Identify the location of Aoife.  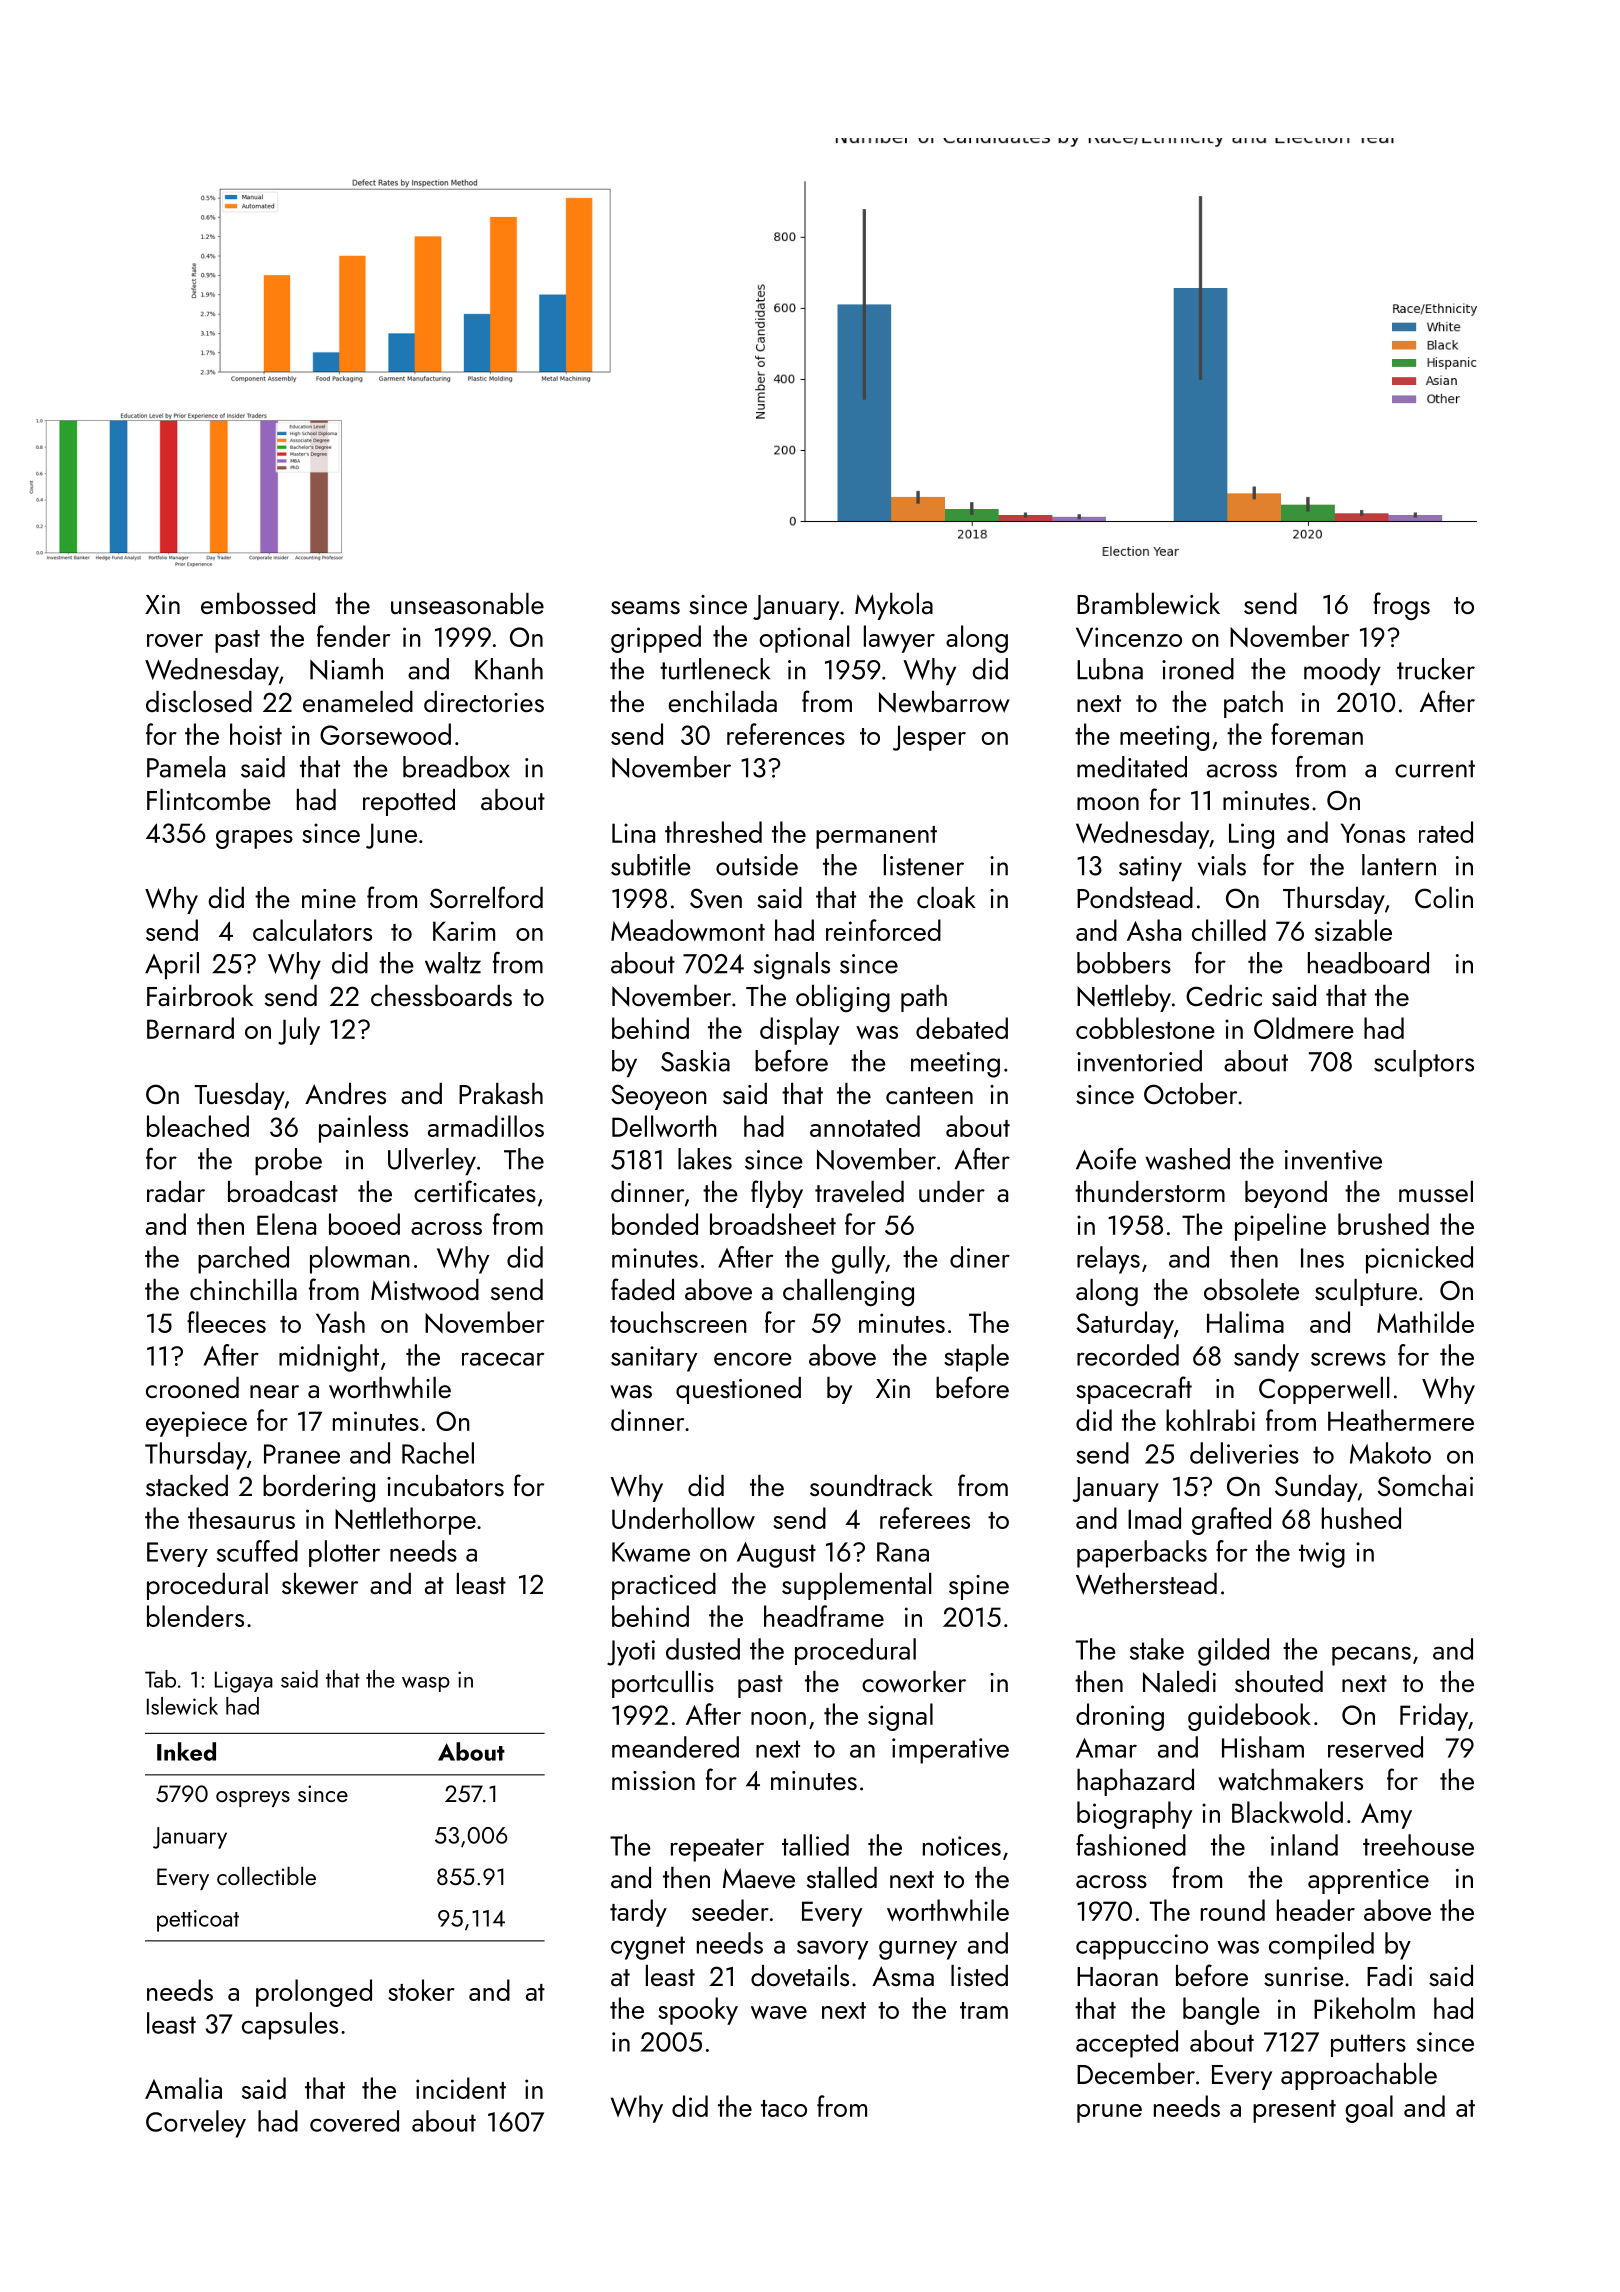
(1106, 1159).
